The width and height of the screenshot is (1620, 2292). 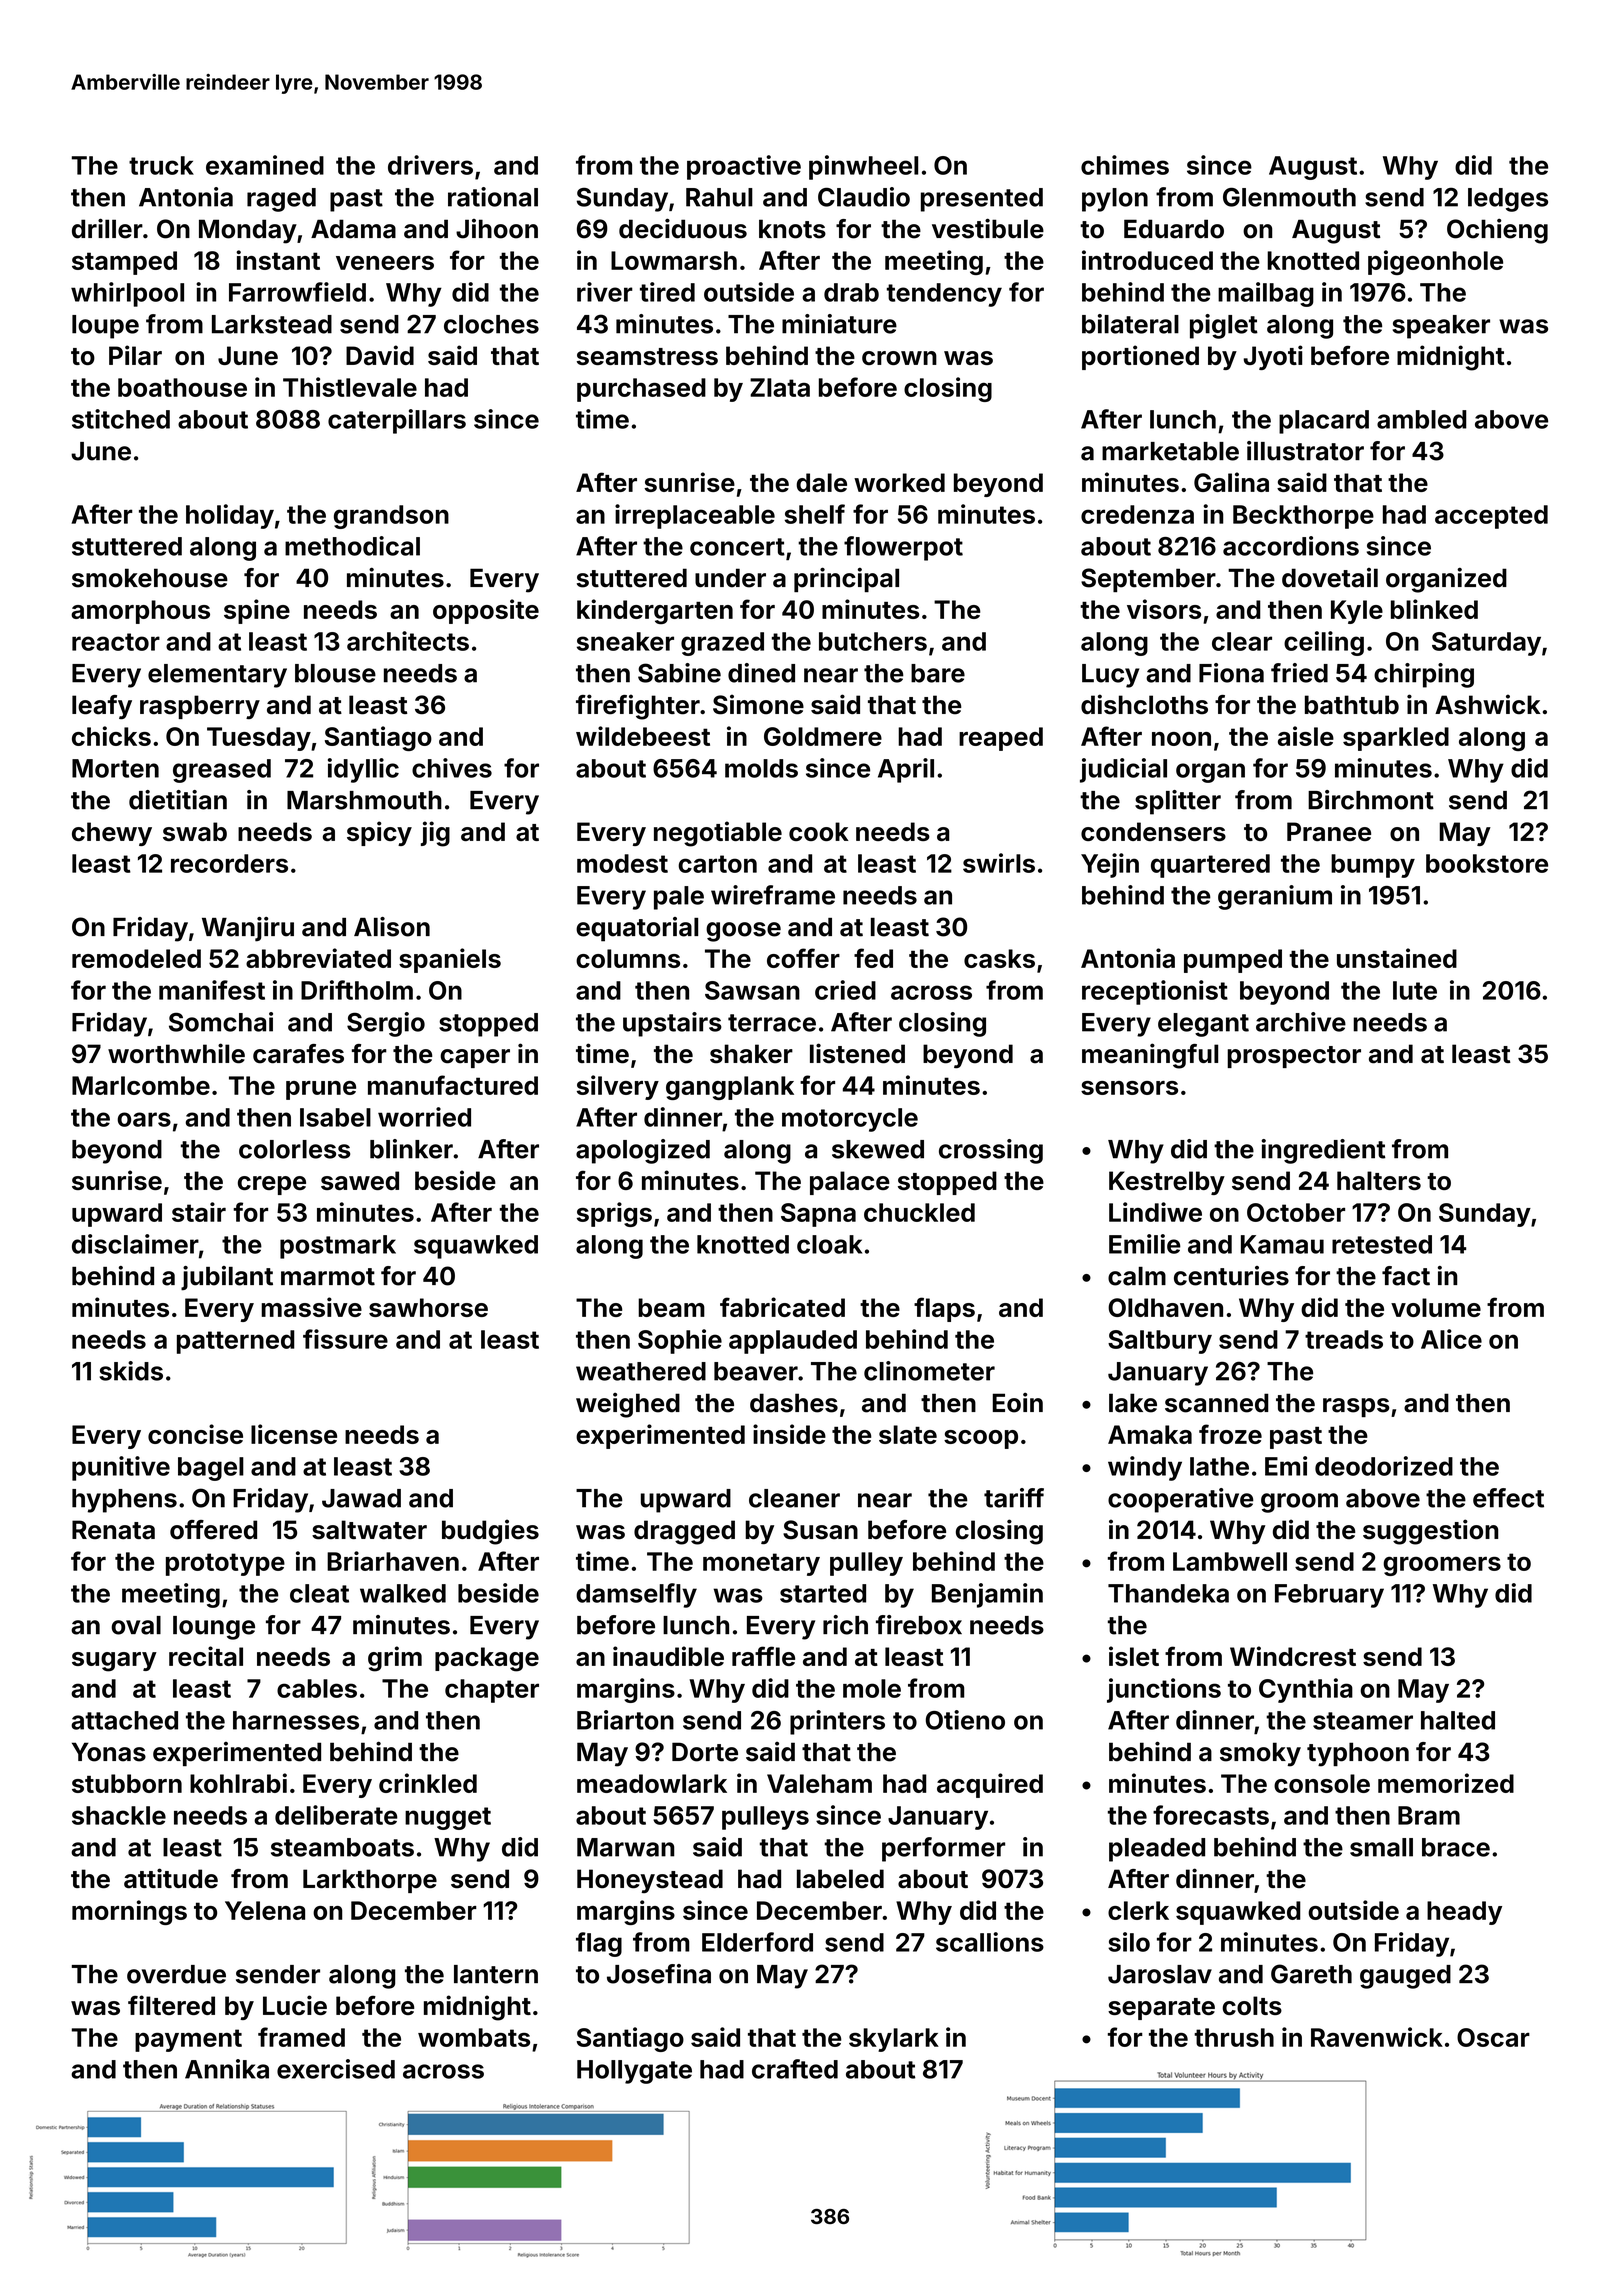 What do you see at coordinates (136, 958) in the screenshot?
I see `remodeled` at bounding box center [136, 958].
